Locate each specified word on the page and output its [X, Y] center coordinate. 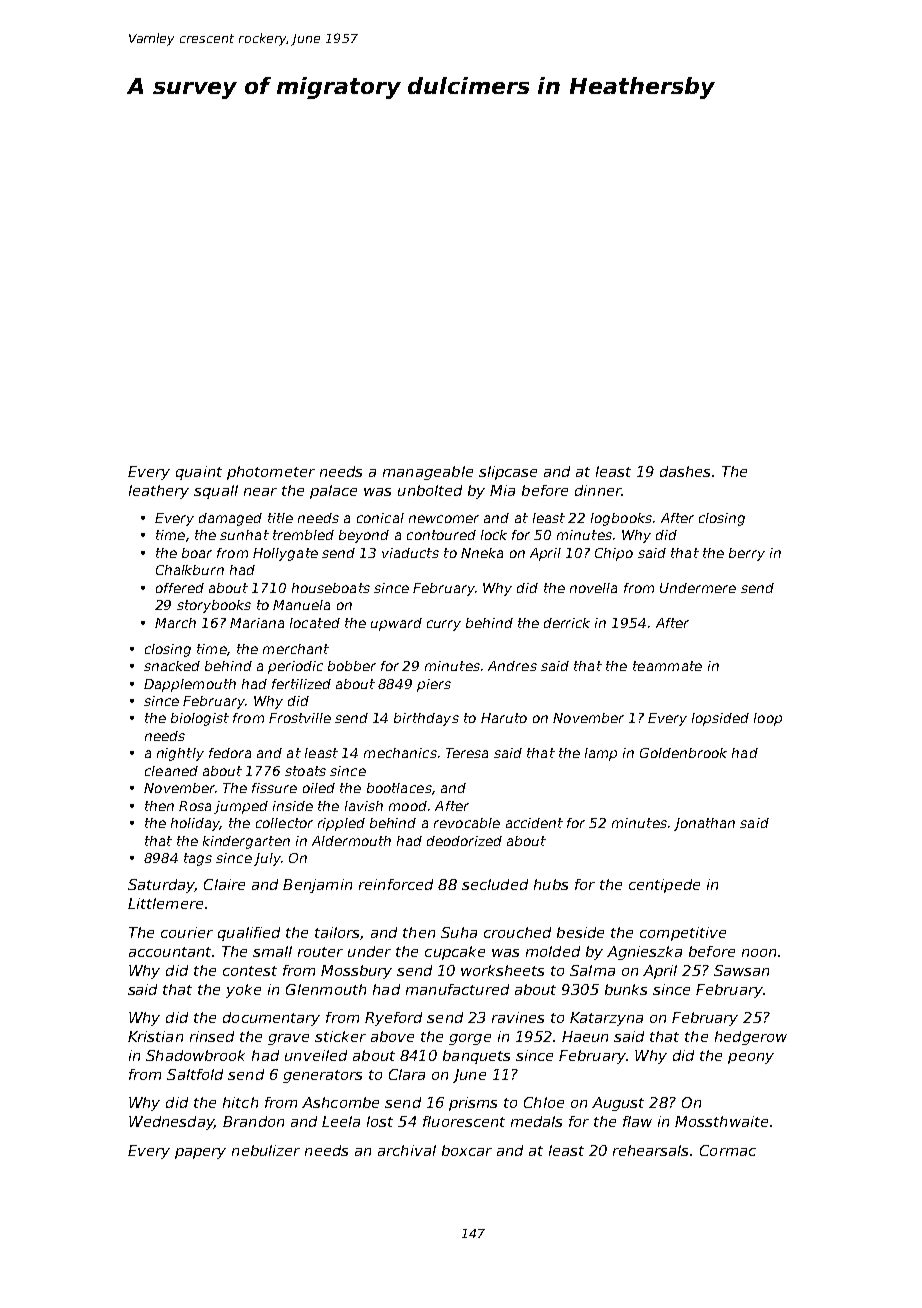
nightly [180, 754]
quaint [199, 473]
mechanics [400, 753]
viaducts [410, 553]
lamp [601, 754]
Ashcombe [340, 1102]
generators [322, 1076]
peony [751, 1058]
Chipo [614, 554]
